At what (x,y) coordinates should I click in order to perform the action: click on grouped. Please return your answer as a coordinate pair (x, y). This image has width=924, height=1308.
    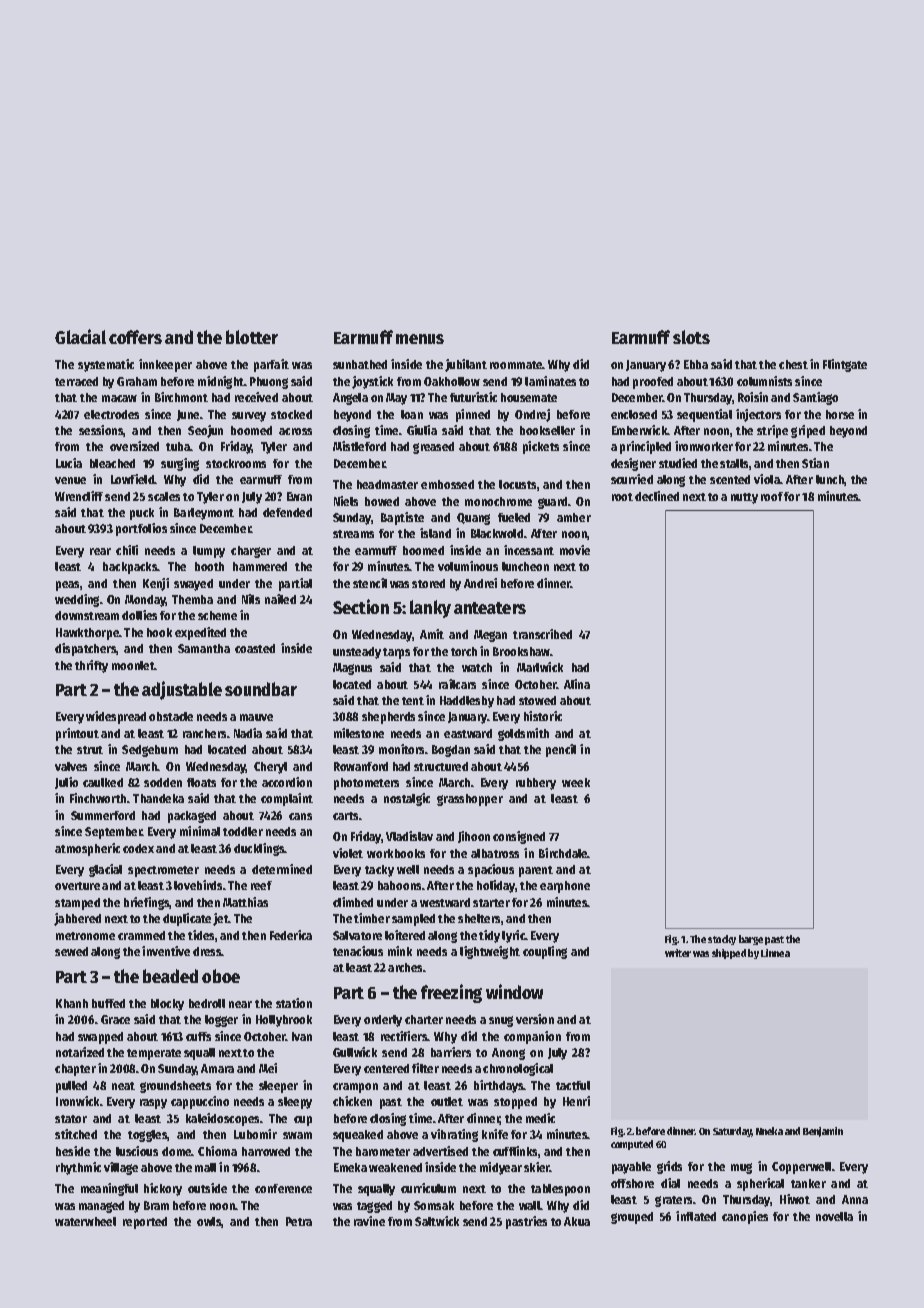
    Looking at the image, I should click on (632, 1218).
